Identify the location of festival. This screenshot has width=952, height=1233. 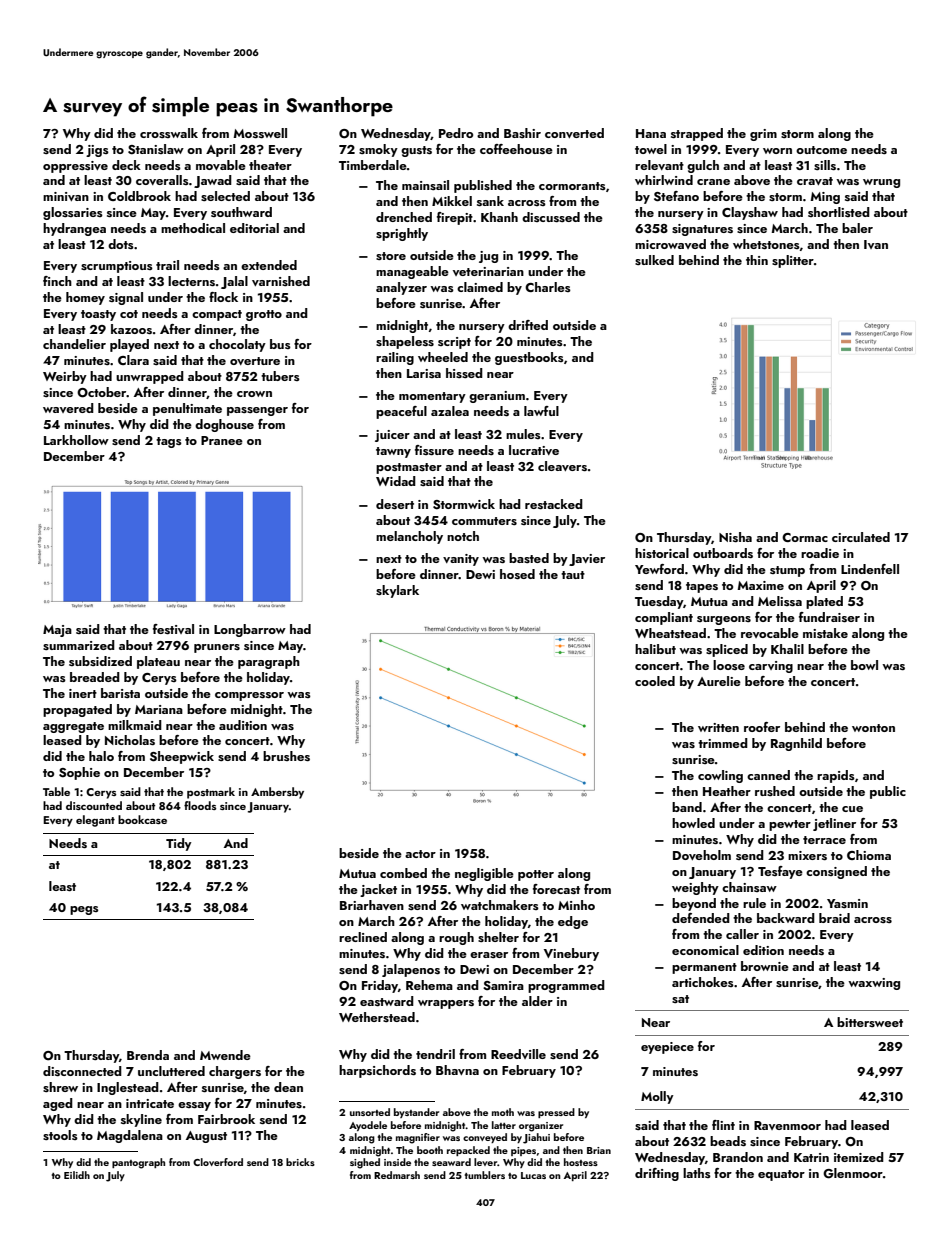
(173, 629).
